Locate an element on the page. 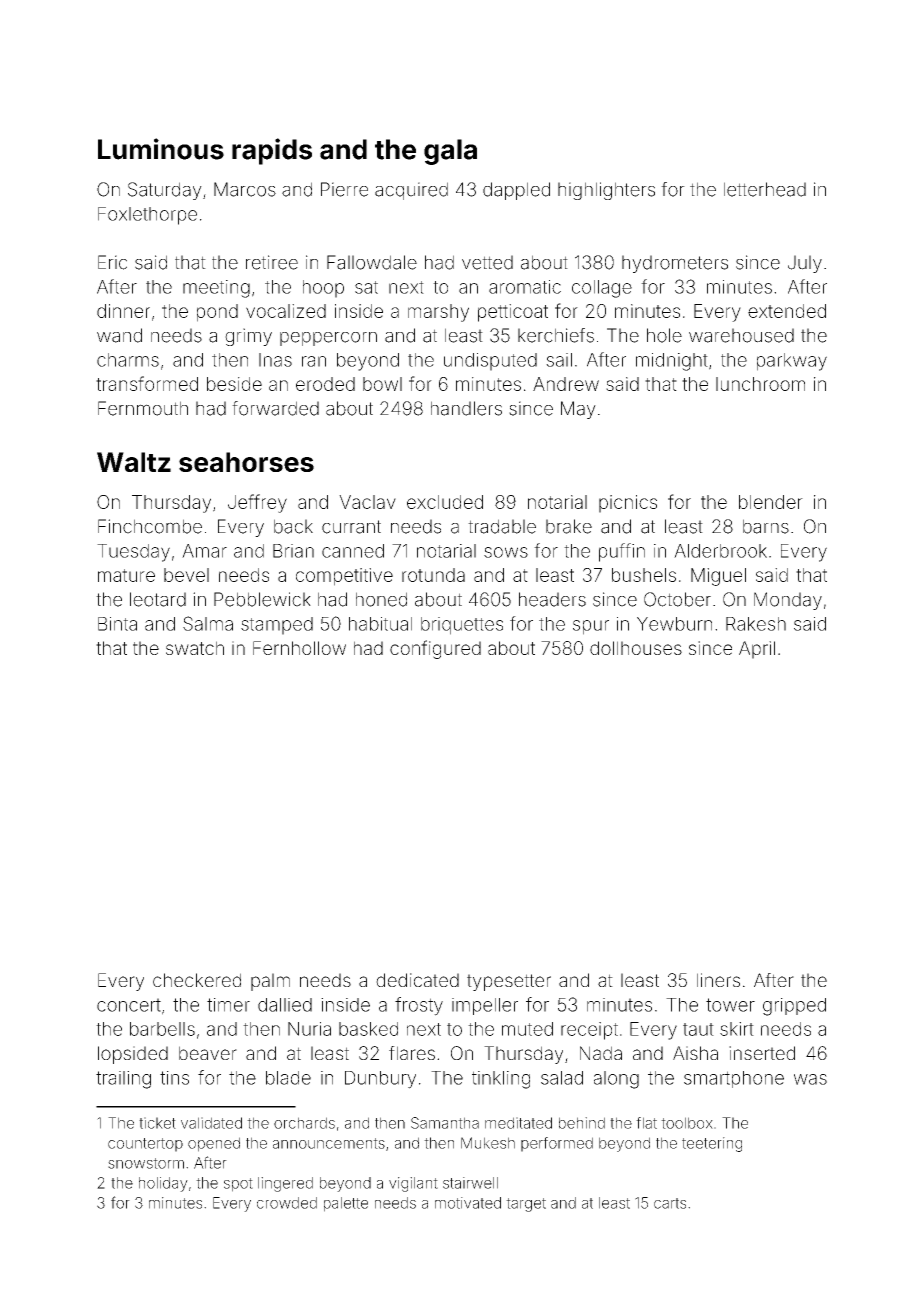 The width and height of the document is (924, 1311). Fernhollow is located at coordinates (299, 648).
